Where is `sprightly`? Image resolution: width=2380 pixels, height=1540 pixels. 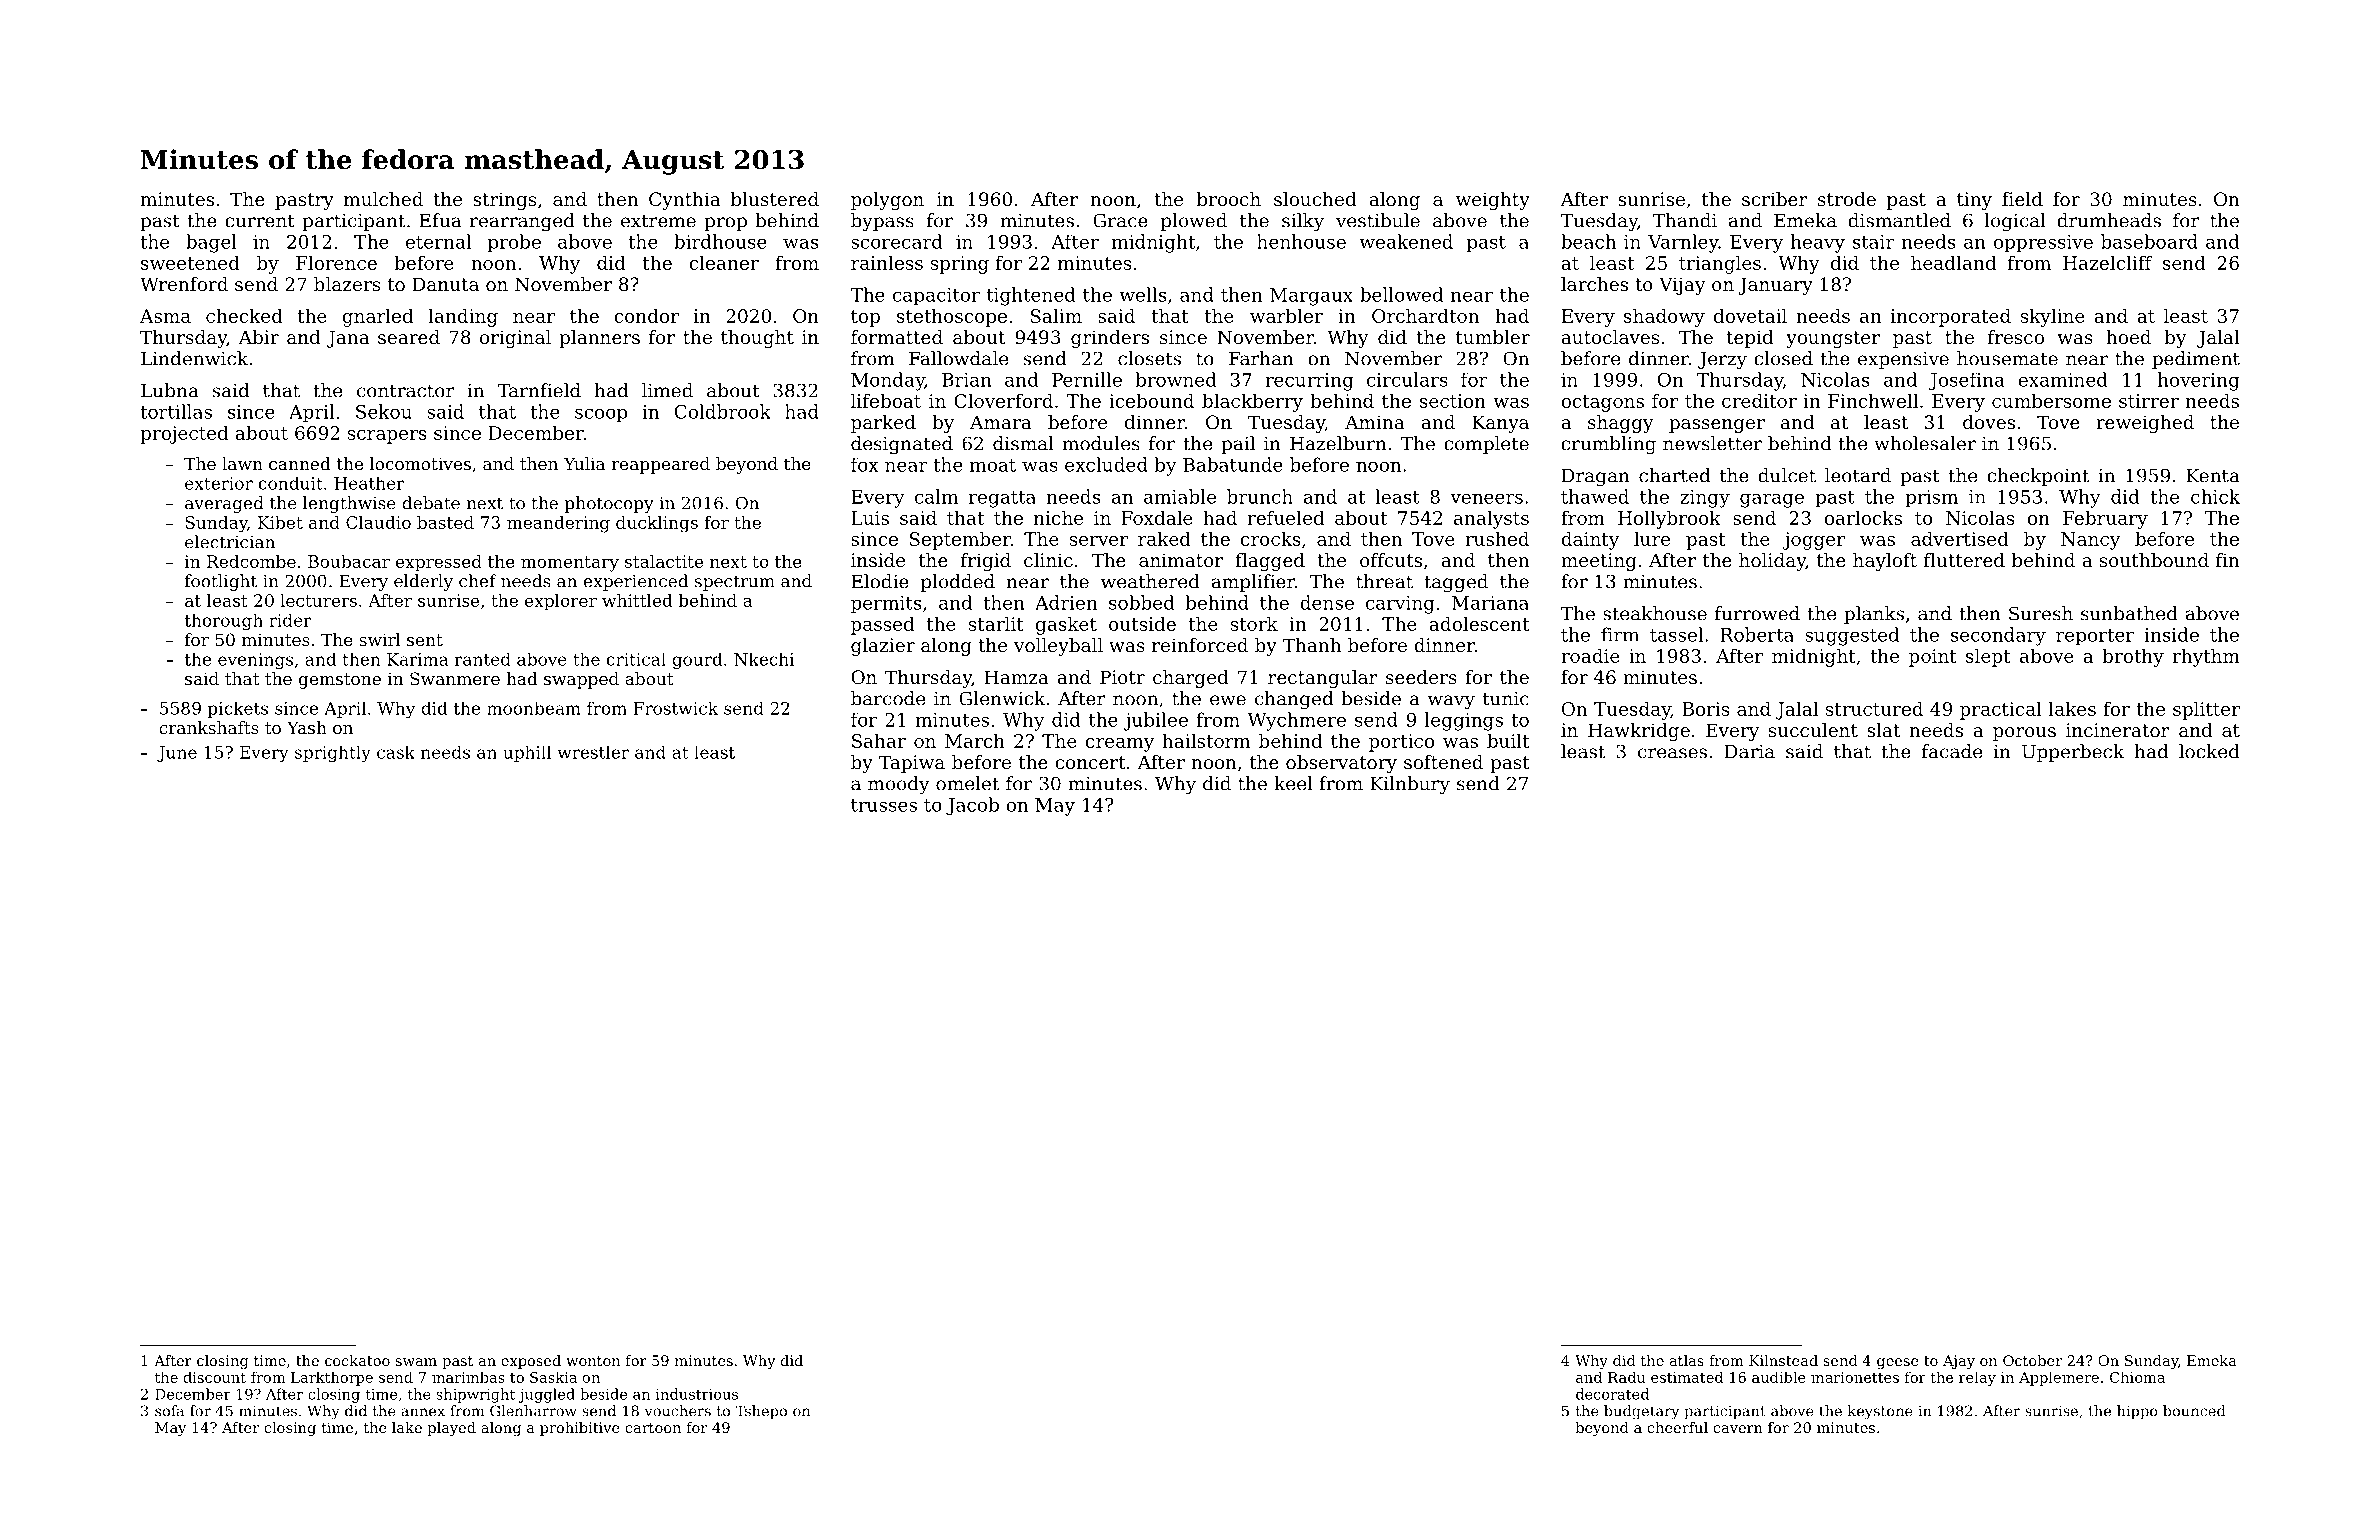 sprightly is located at coordinates (333, 753).
